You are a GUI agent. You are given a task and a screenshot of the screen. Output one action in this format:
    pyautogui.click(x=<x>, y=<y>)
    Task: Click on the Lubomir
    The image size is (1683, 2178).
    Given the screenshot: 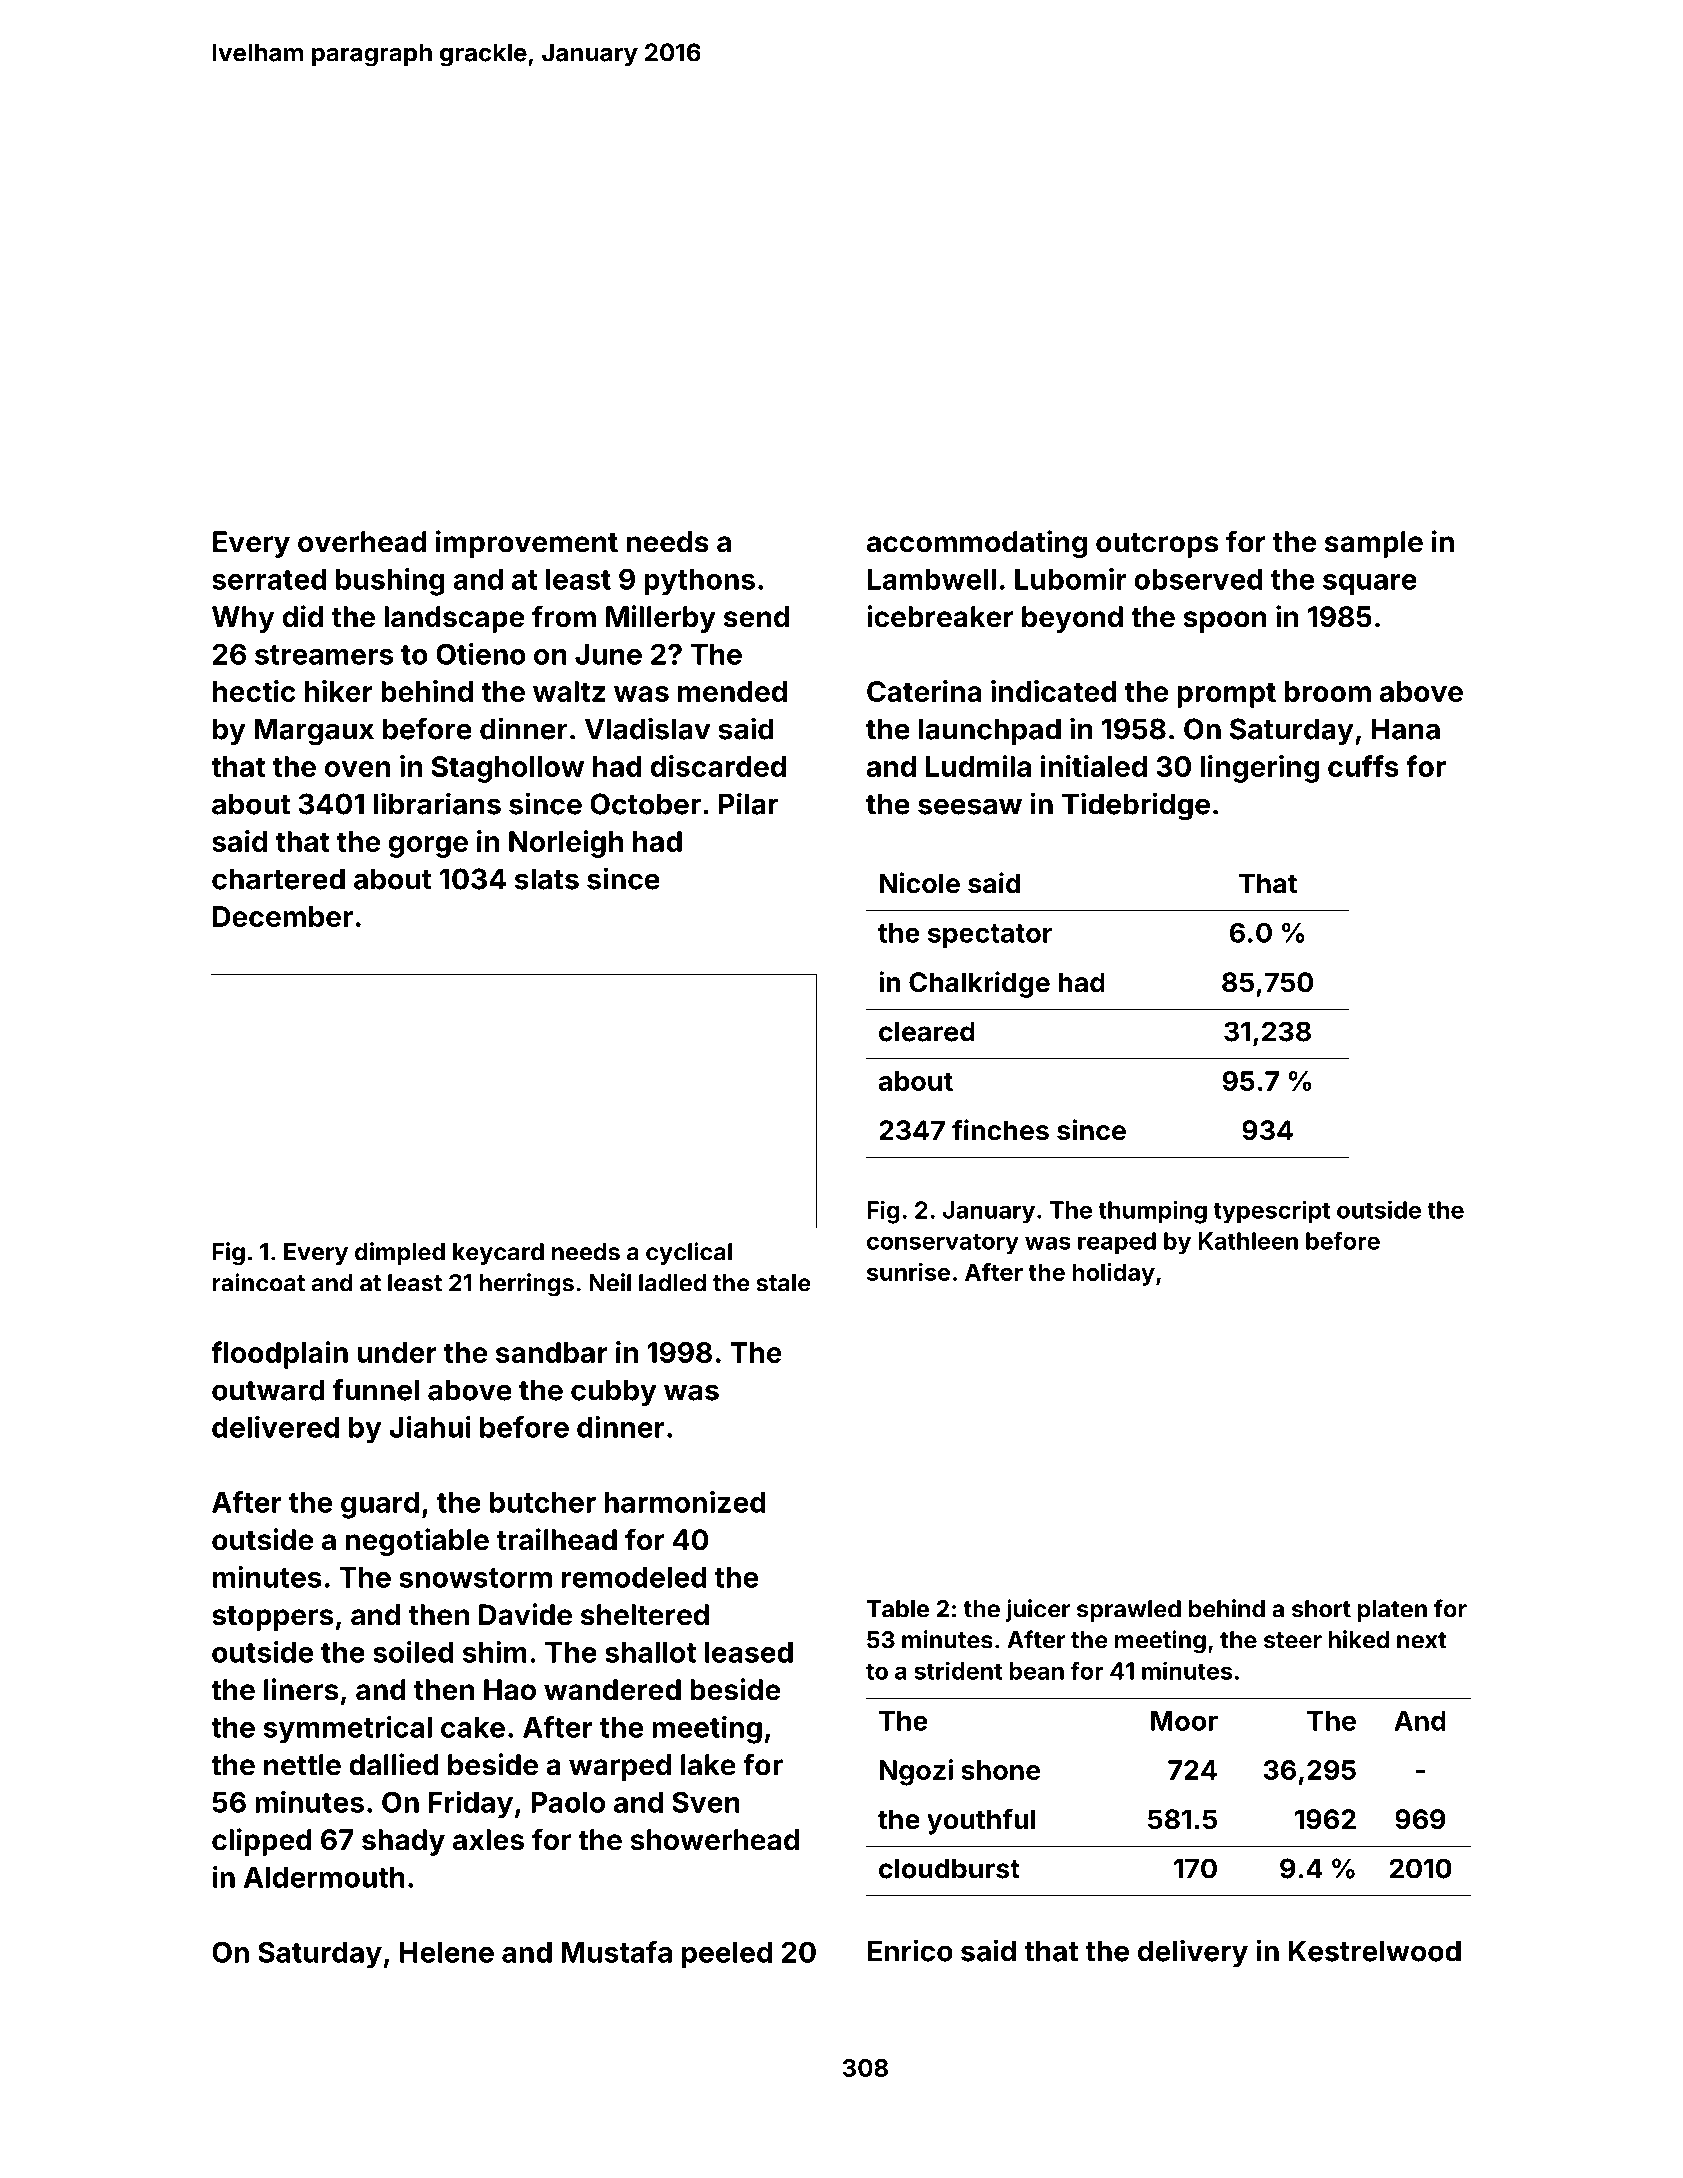 What is the action you would take?
    pyautogui.click(x=1071, y=579)
